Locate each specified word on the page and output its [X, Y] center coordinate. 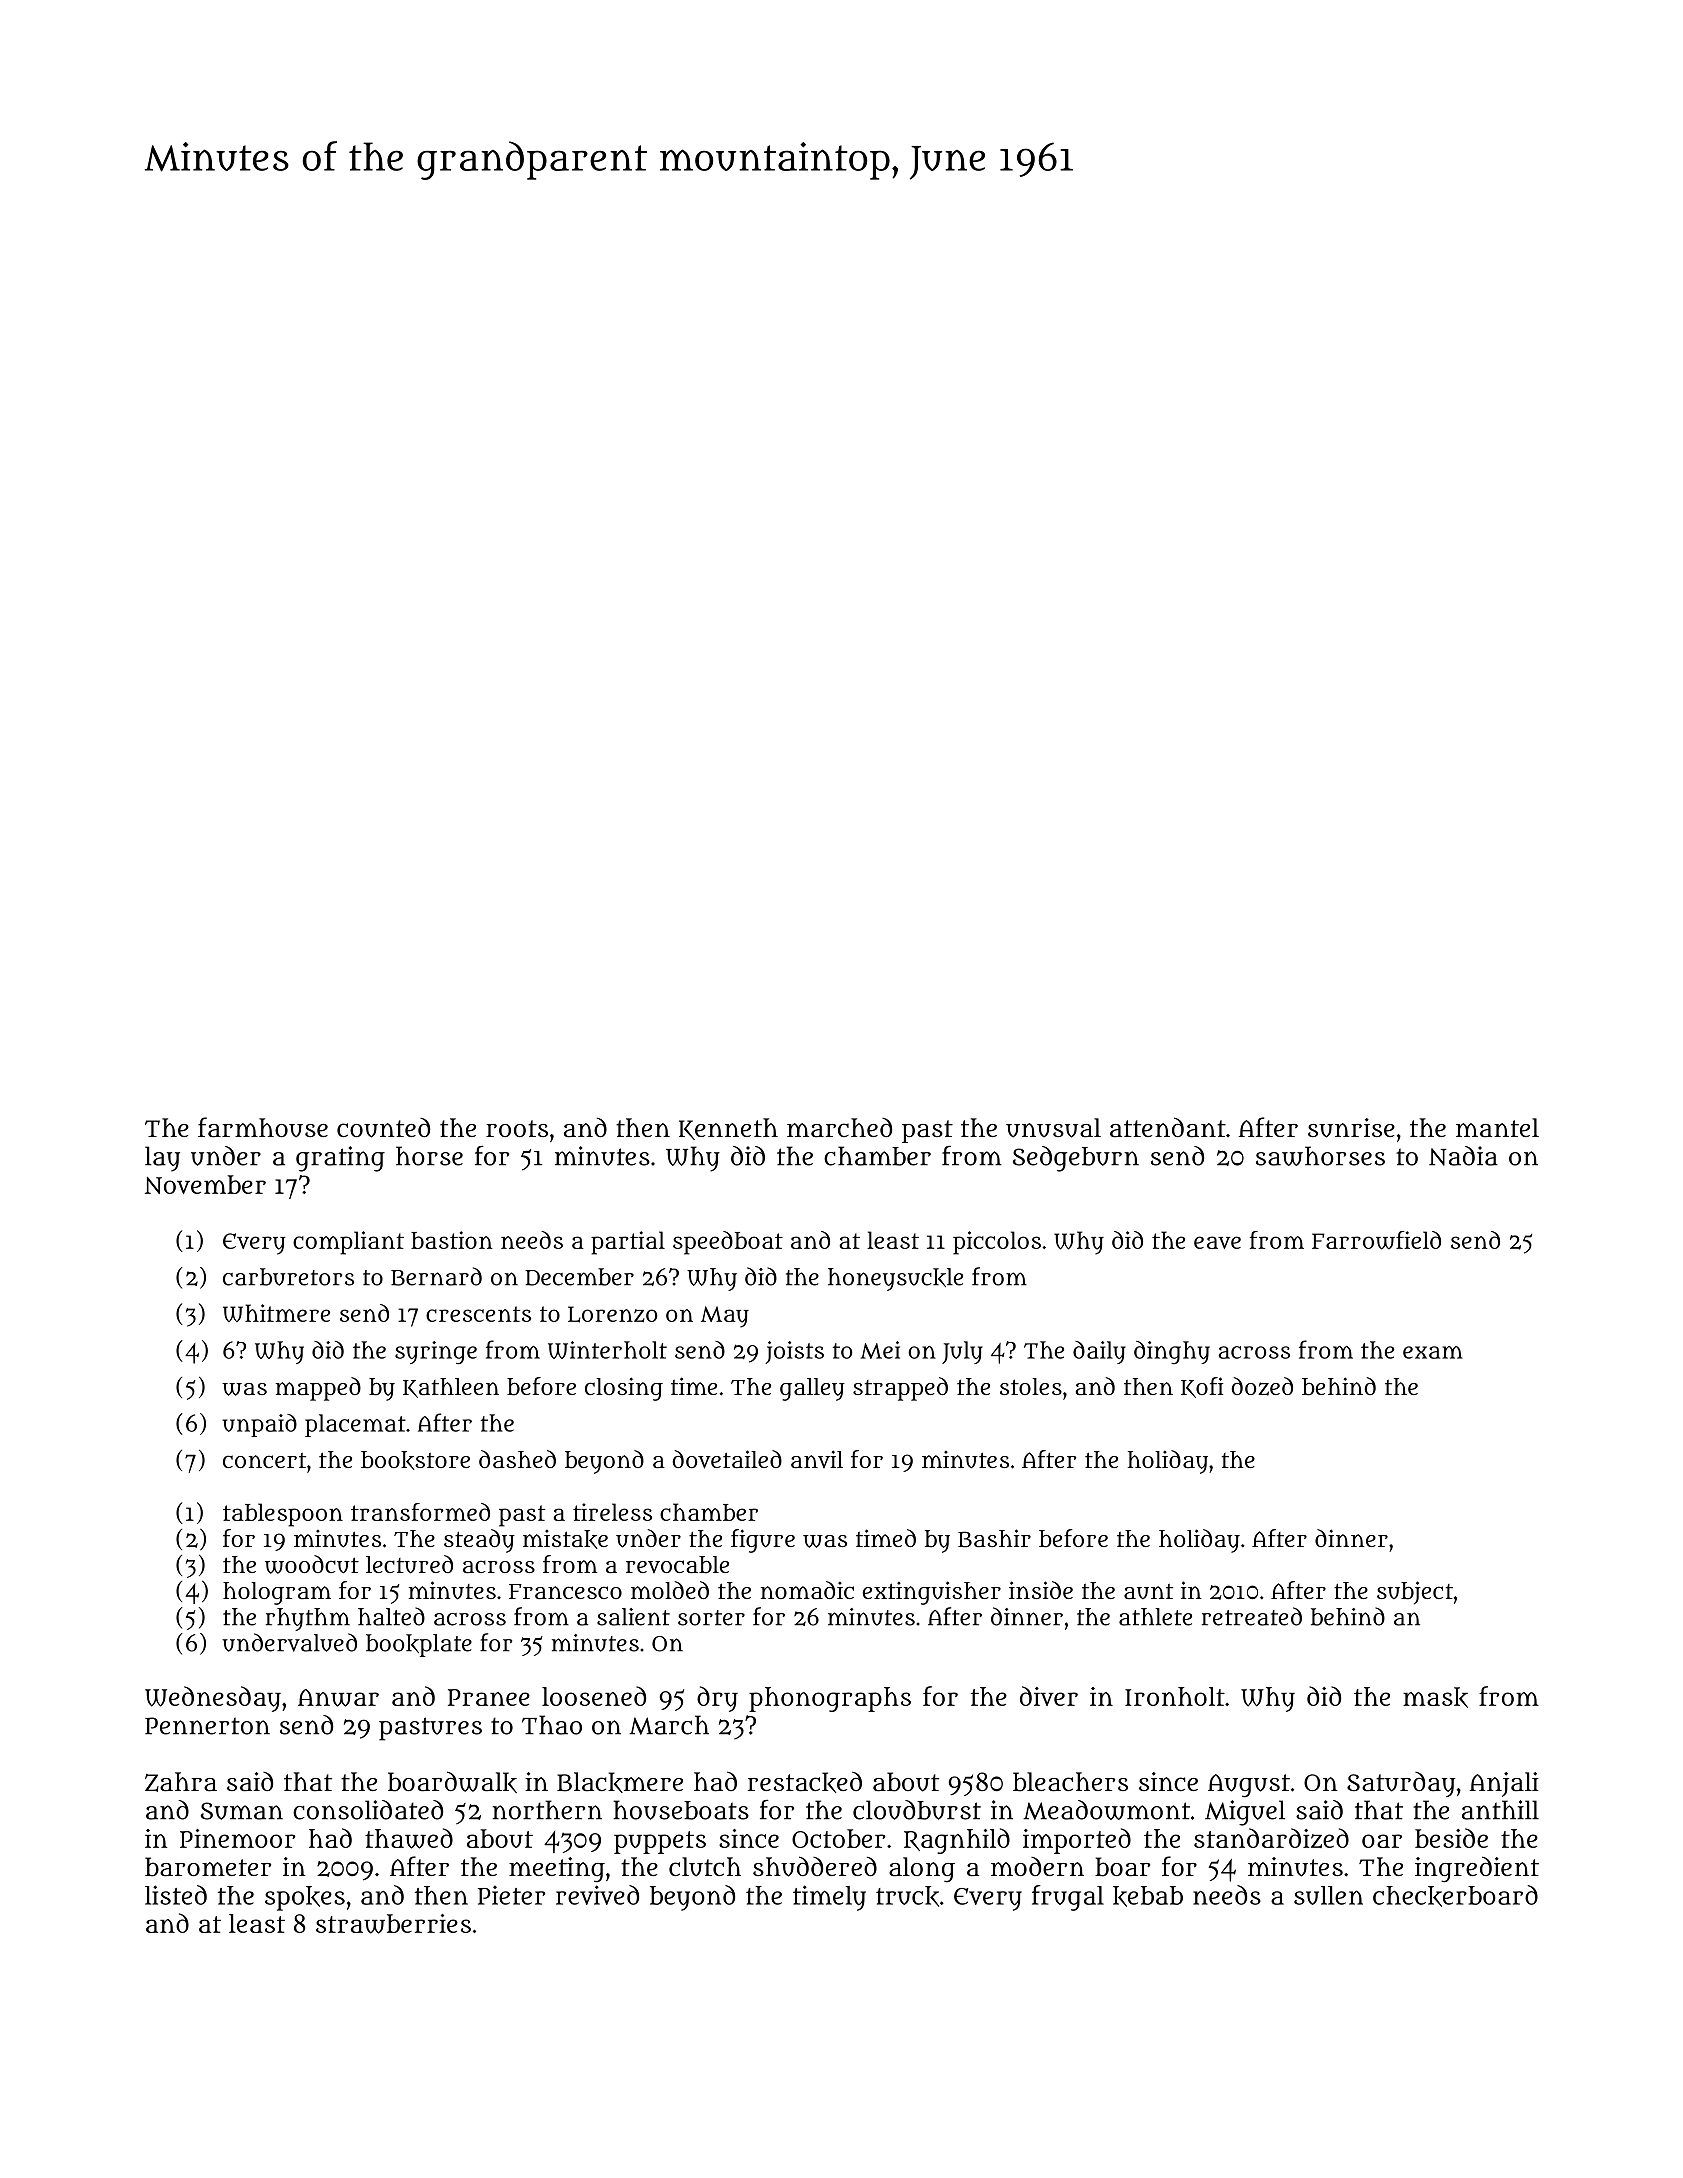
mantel [1497, 1128]
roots [517, 1128]
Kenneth [728, 1129]
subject [1415, 1593]
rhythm [308, 1619]
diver [1049, 1696]
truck [907, 1896]
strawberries [393, 1924]
